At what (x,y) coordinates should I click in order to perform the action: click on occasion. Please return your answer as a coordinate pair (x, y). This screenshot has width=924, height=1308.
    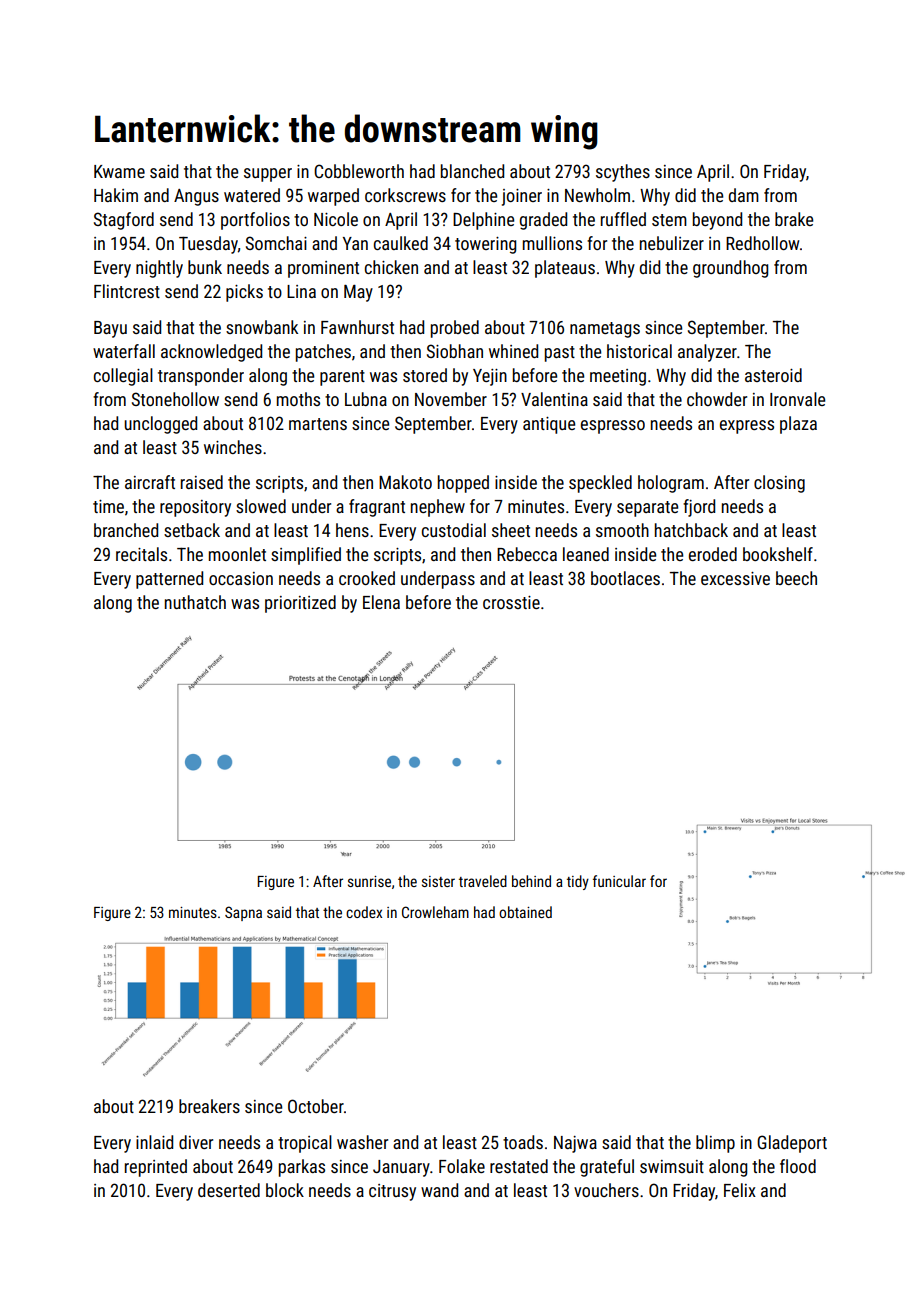
    Looking at the image, I should click on (241, 578).
